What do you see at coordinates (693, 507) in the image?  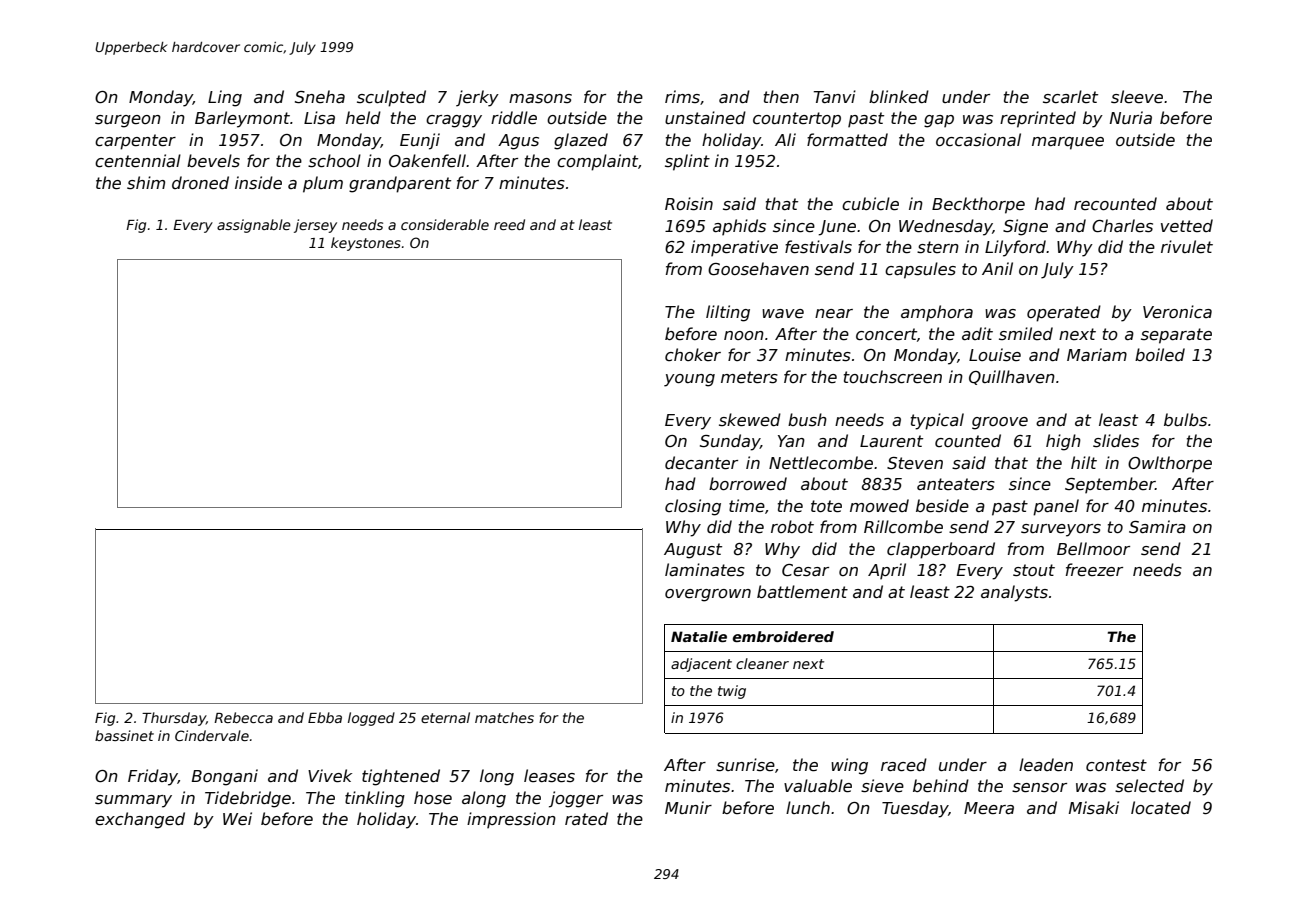 I see `closing` at bounding box center [693, 507].
